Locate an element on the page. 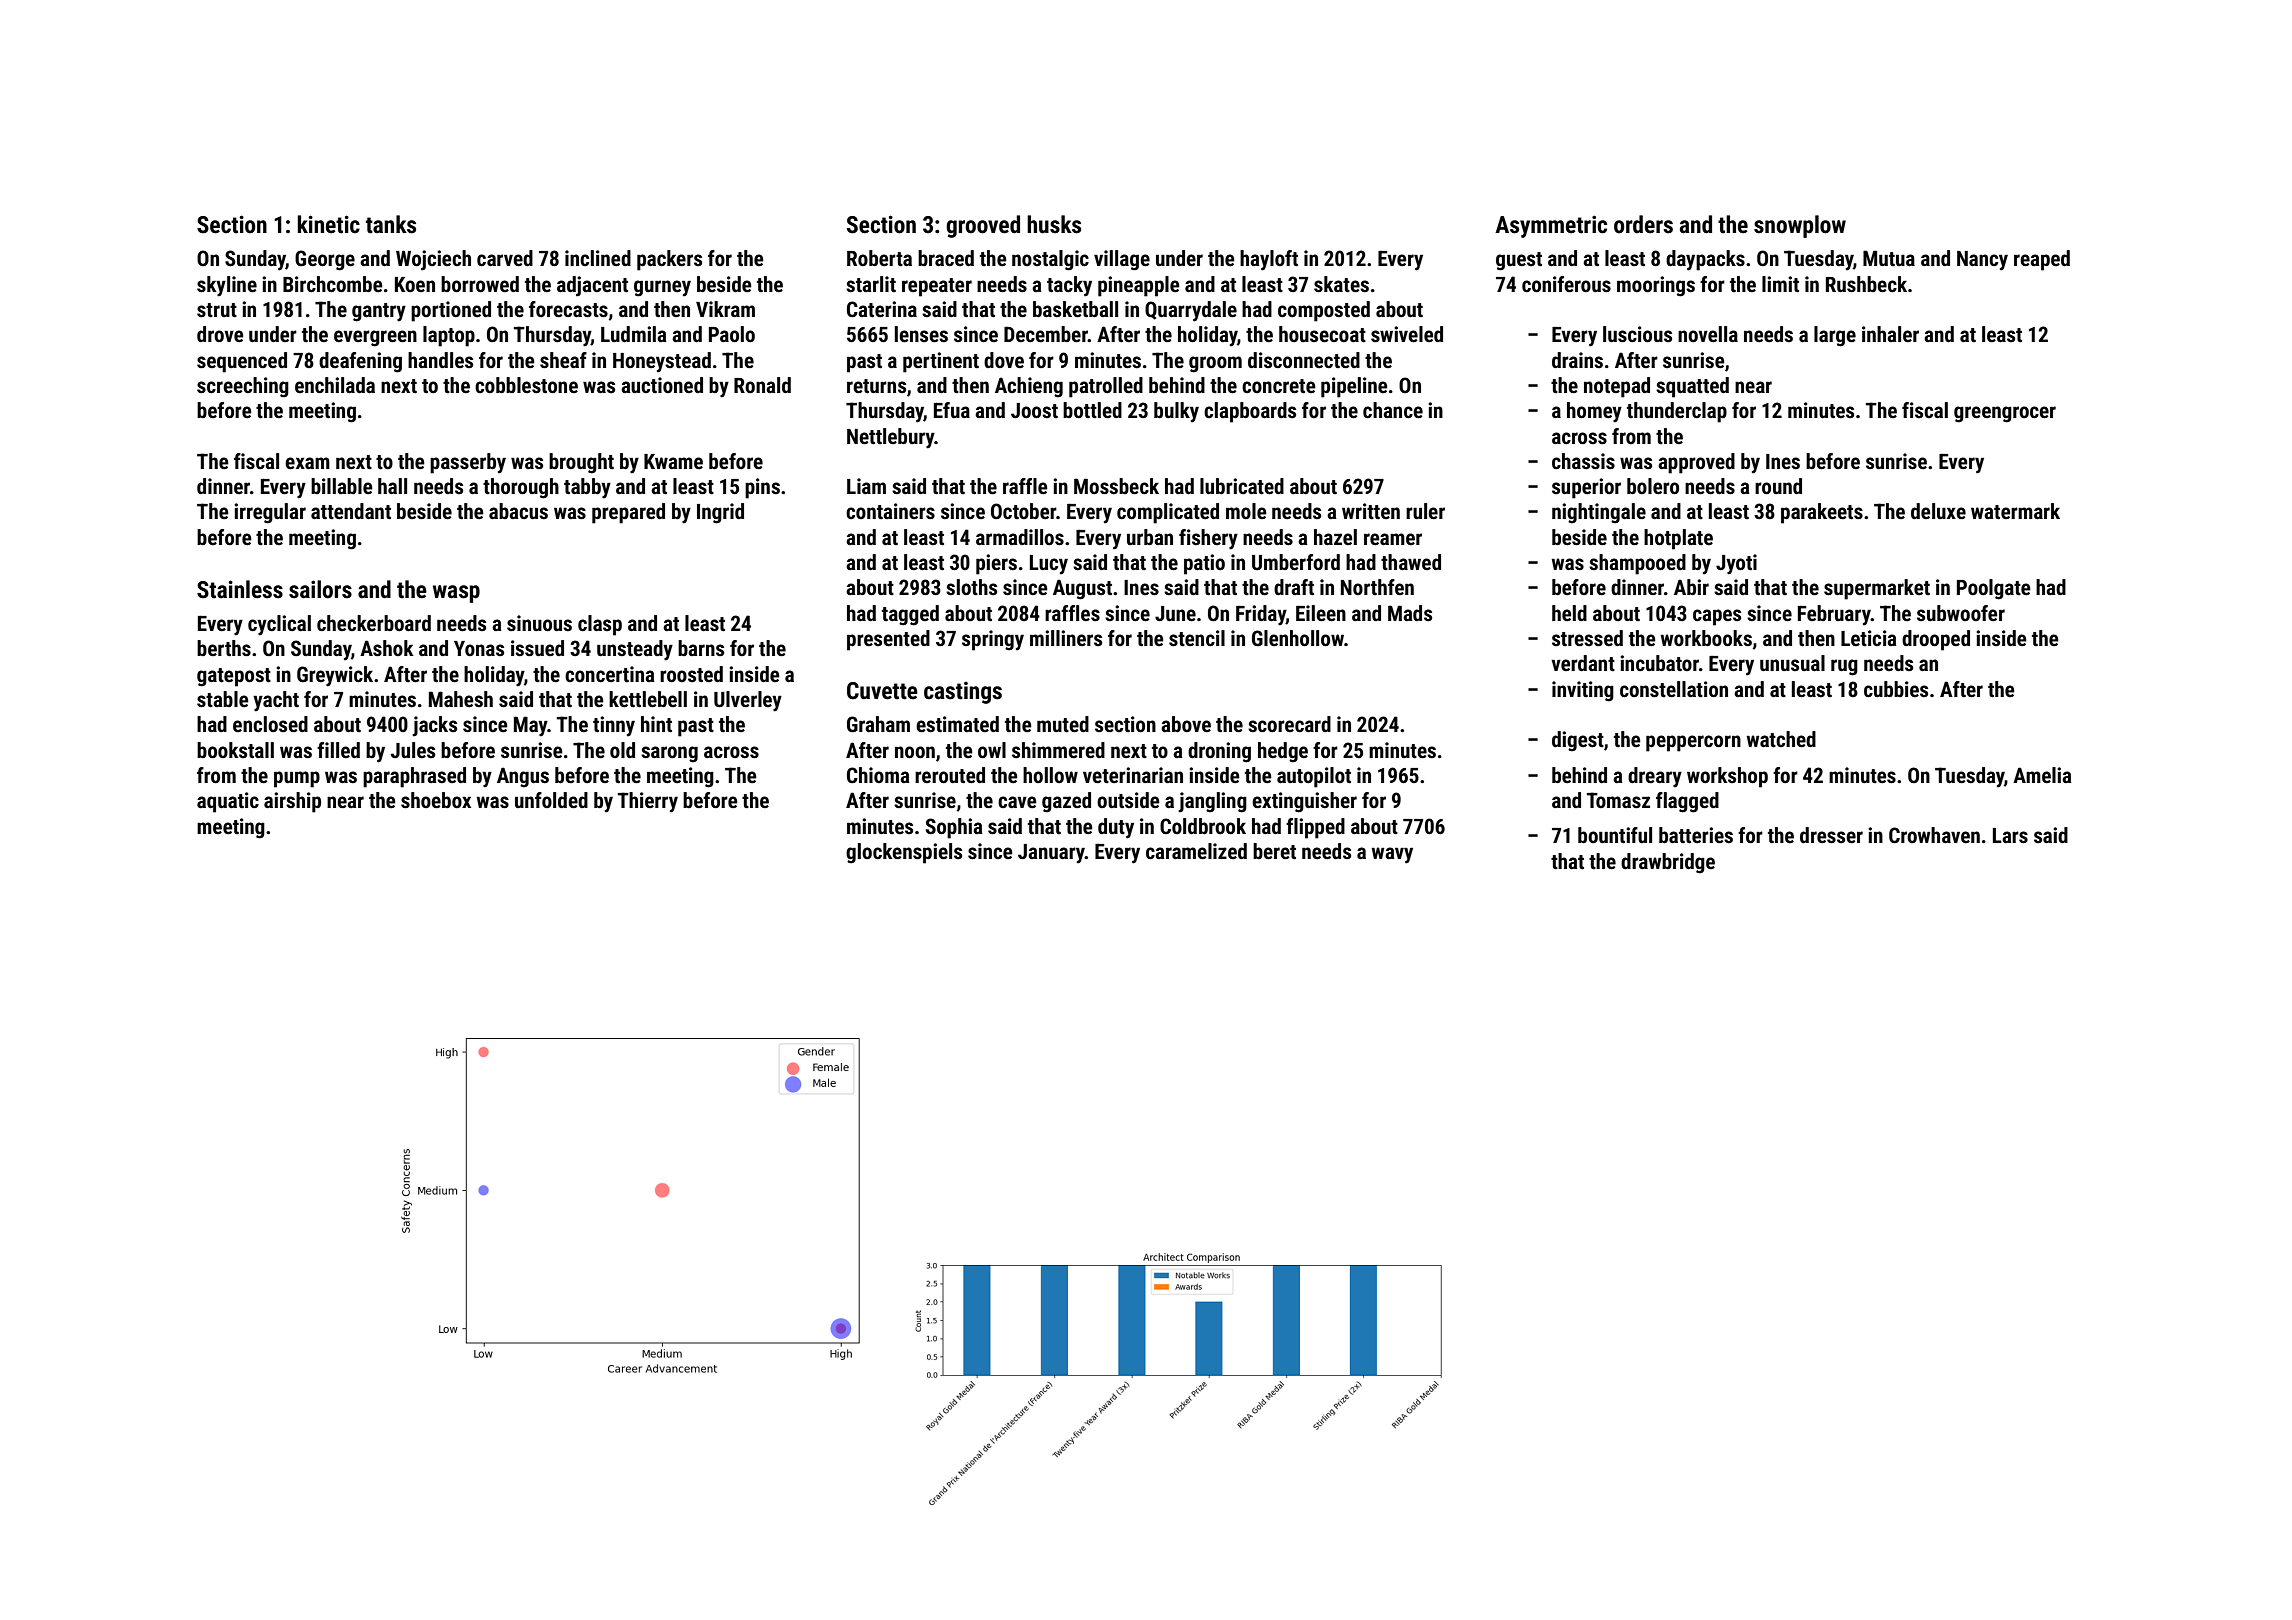 This image has height=1620, width=2292. watermark is located at coordinates (2015, 511).
